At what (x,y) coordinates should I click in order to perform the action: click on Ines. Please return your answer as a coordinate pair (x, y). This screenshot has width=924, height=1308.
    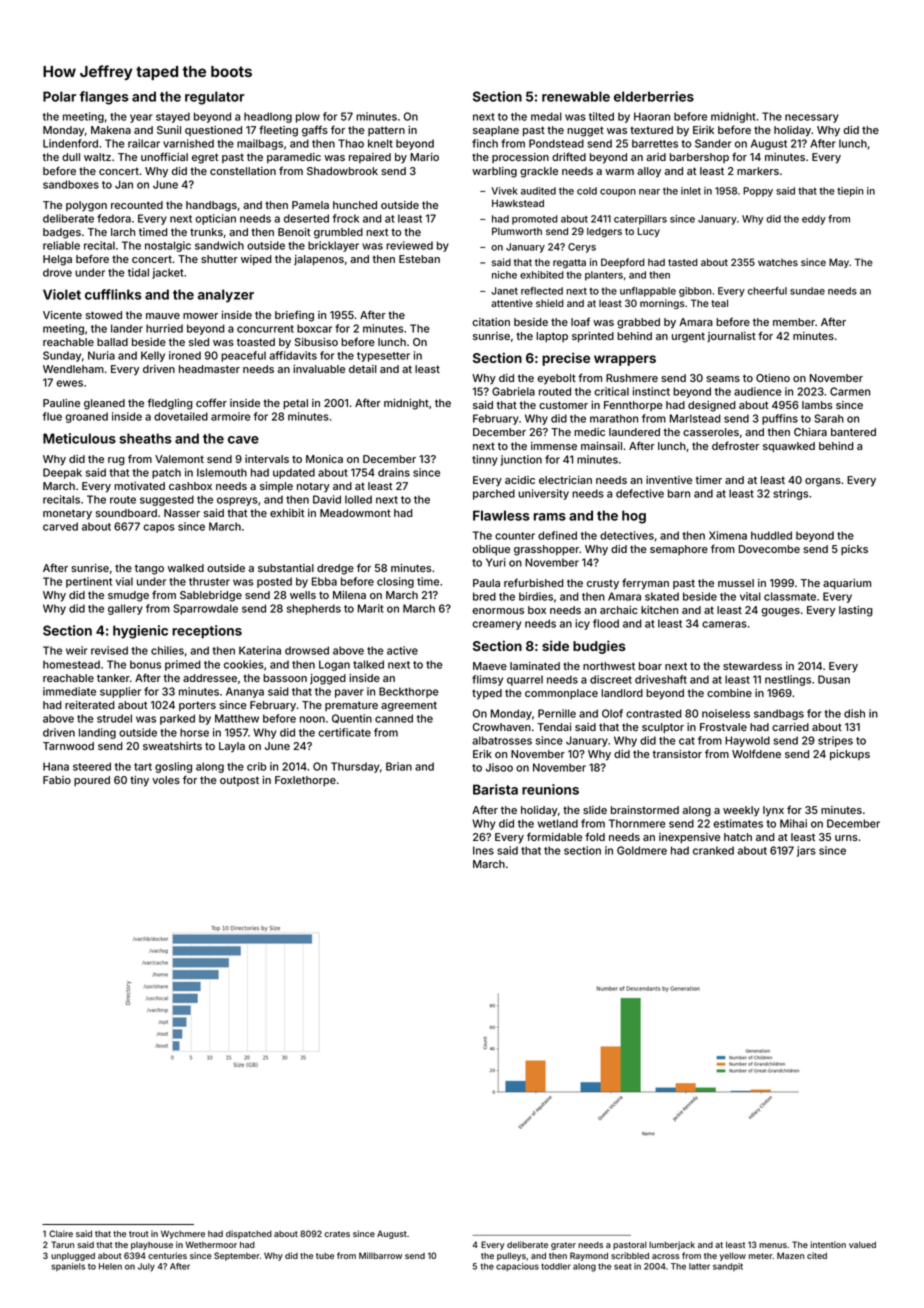
    Looking at the image, I should click on (483, 850).
